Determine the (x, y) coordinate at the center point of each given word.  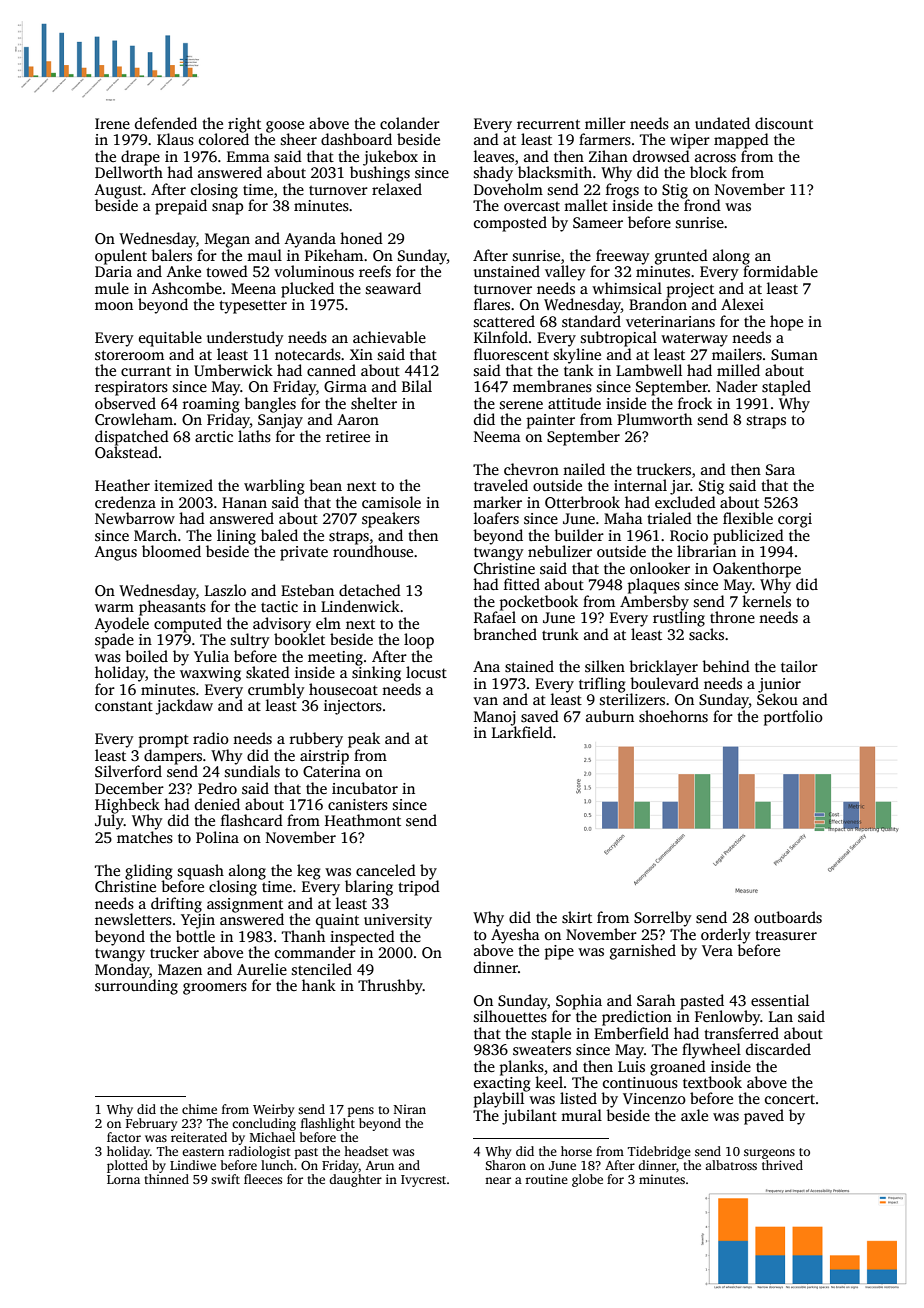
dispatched (132, 438)
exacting (502, 1084)
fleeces (263, 1179)
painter (551, 421)
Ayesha (515, 936)
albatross (731, 1165)
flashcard (252, 820)
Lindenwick (360, 606)
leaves (494, 156)
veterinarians (670, 322)
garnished (643, 952)
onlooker (660, 568)
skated (268, 672)
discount (784, 123)
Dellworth (129, 172)
